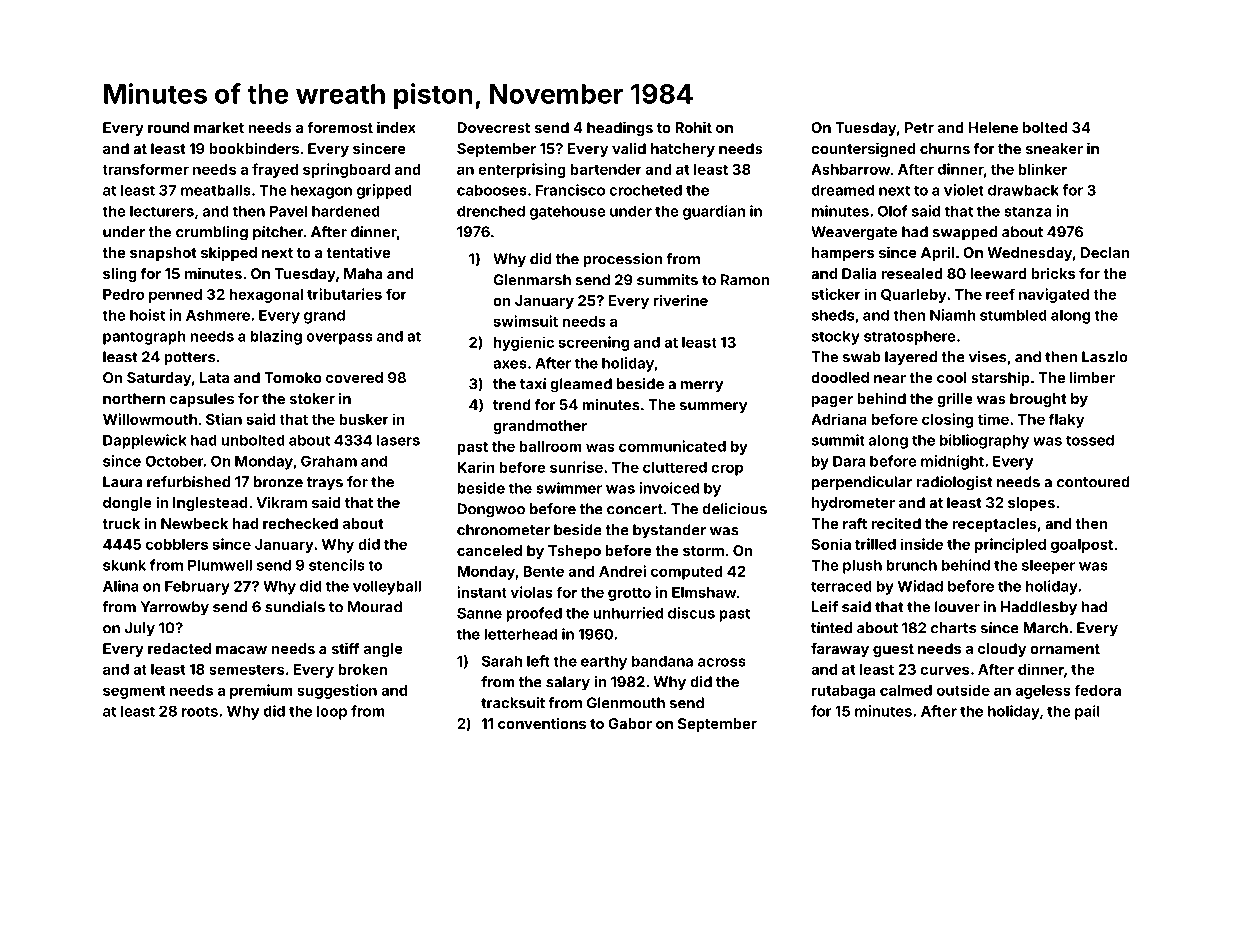 Image resolution: width=1233 pixels, height=952 pixels. I want to click on truck, so click(121, 523).
